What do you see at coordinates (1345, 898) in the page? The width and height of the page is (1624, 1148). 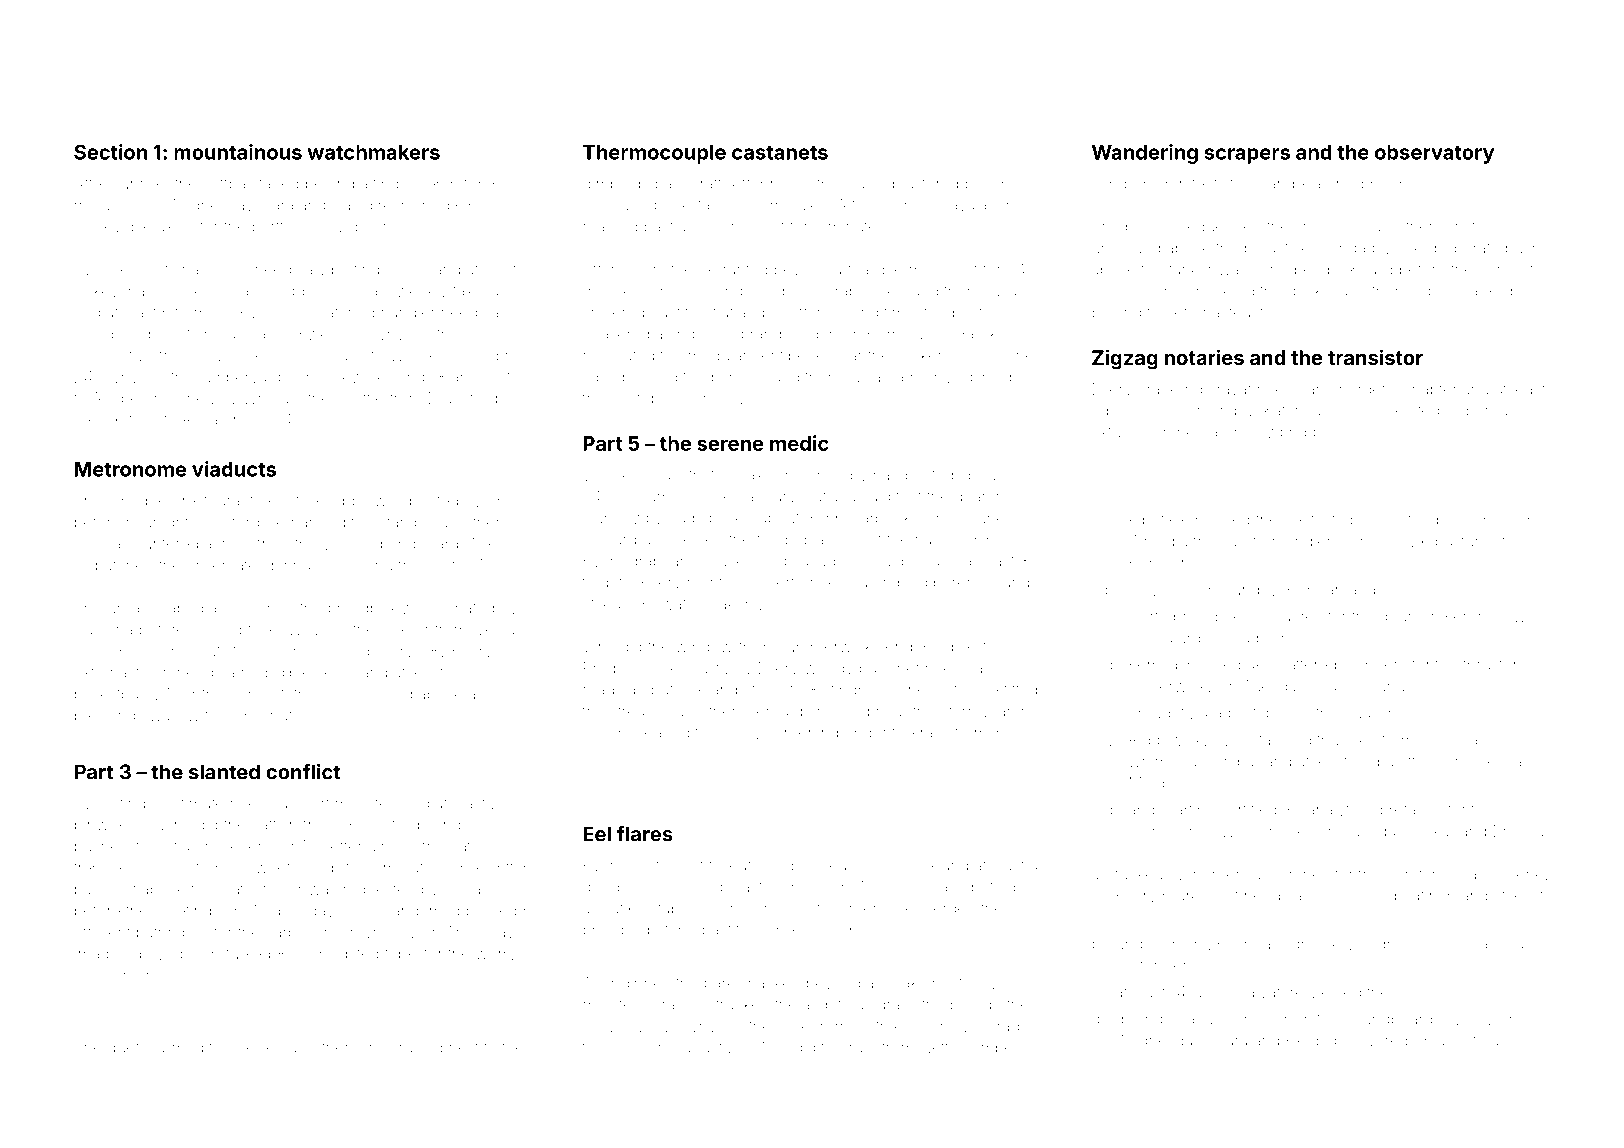 I see `necessary` at bounding box center [1345, 898].
